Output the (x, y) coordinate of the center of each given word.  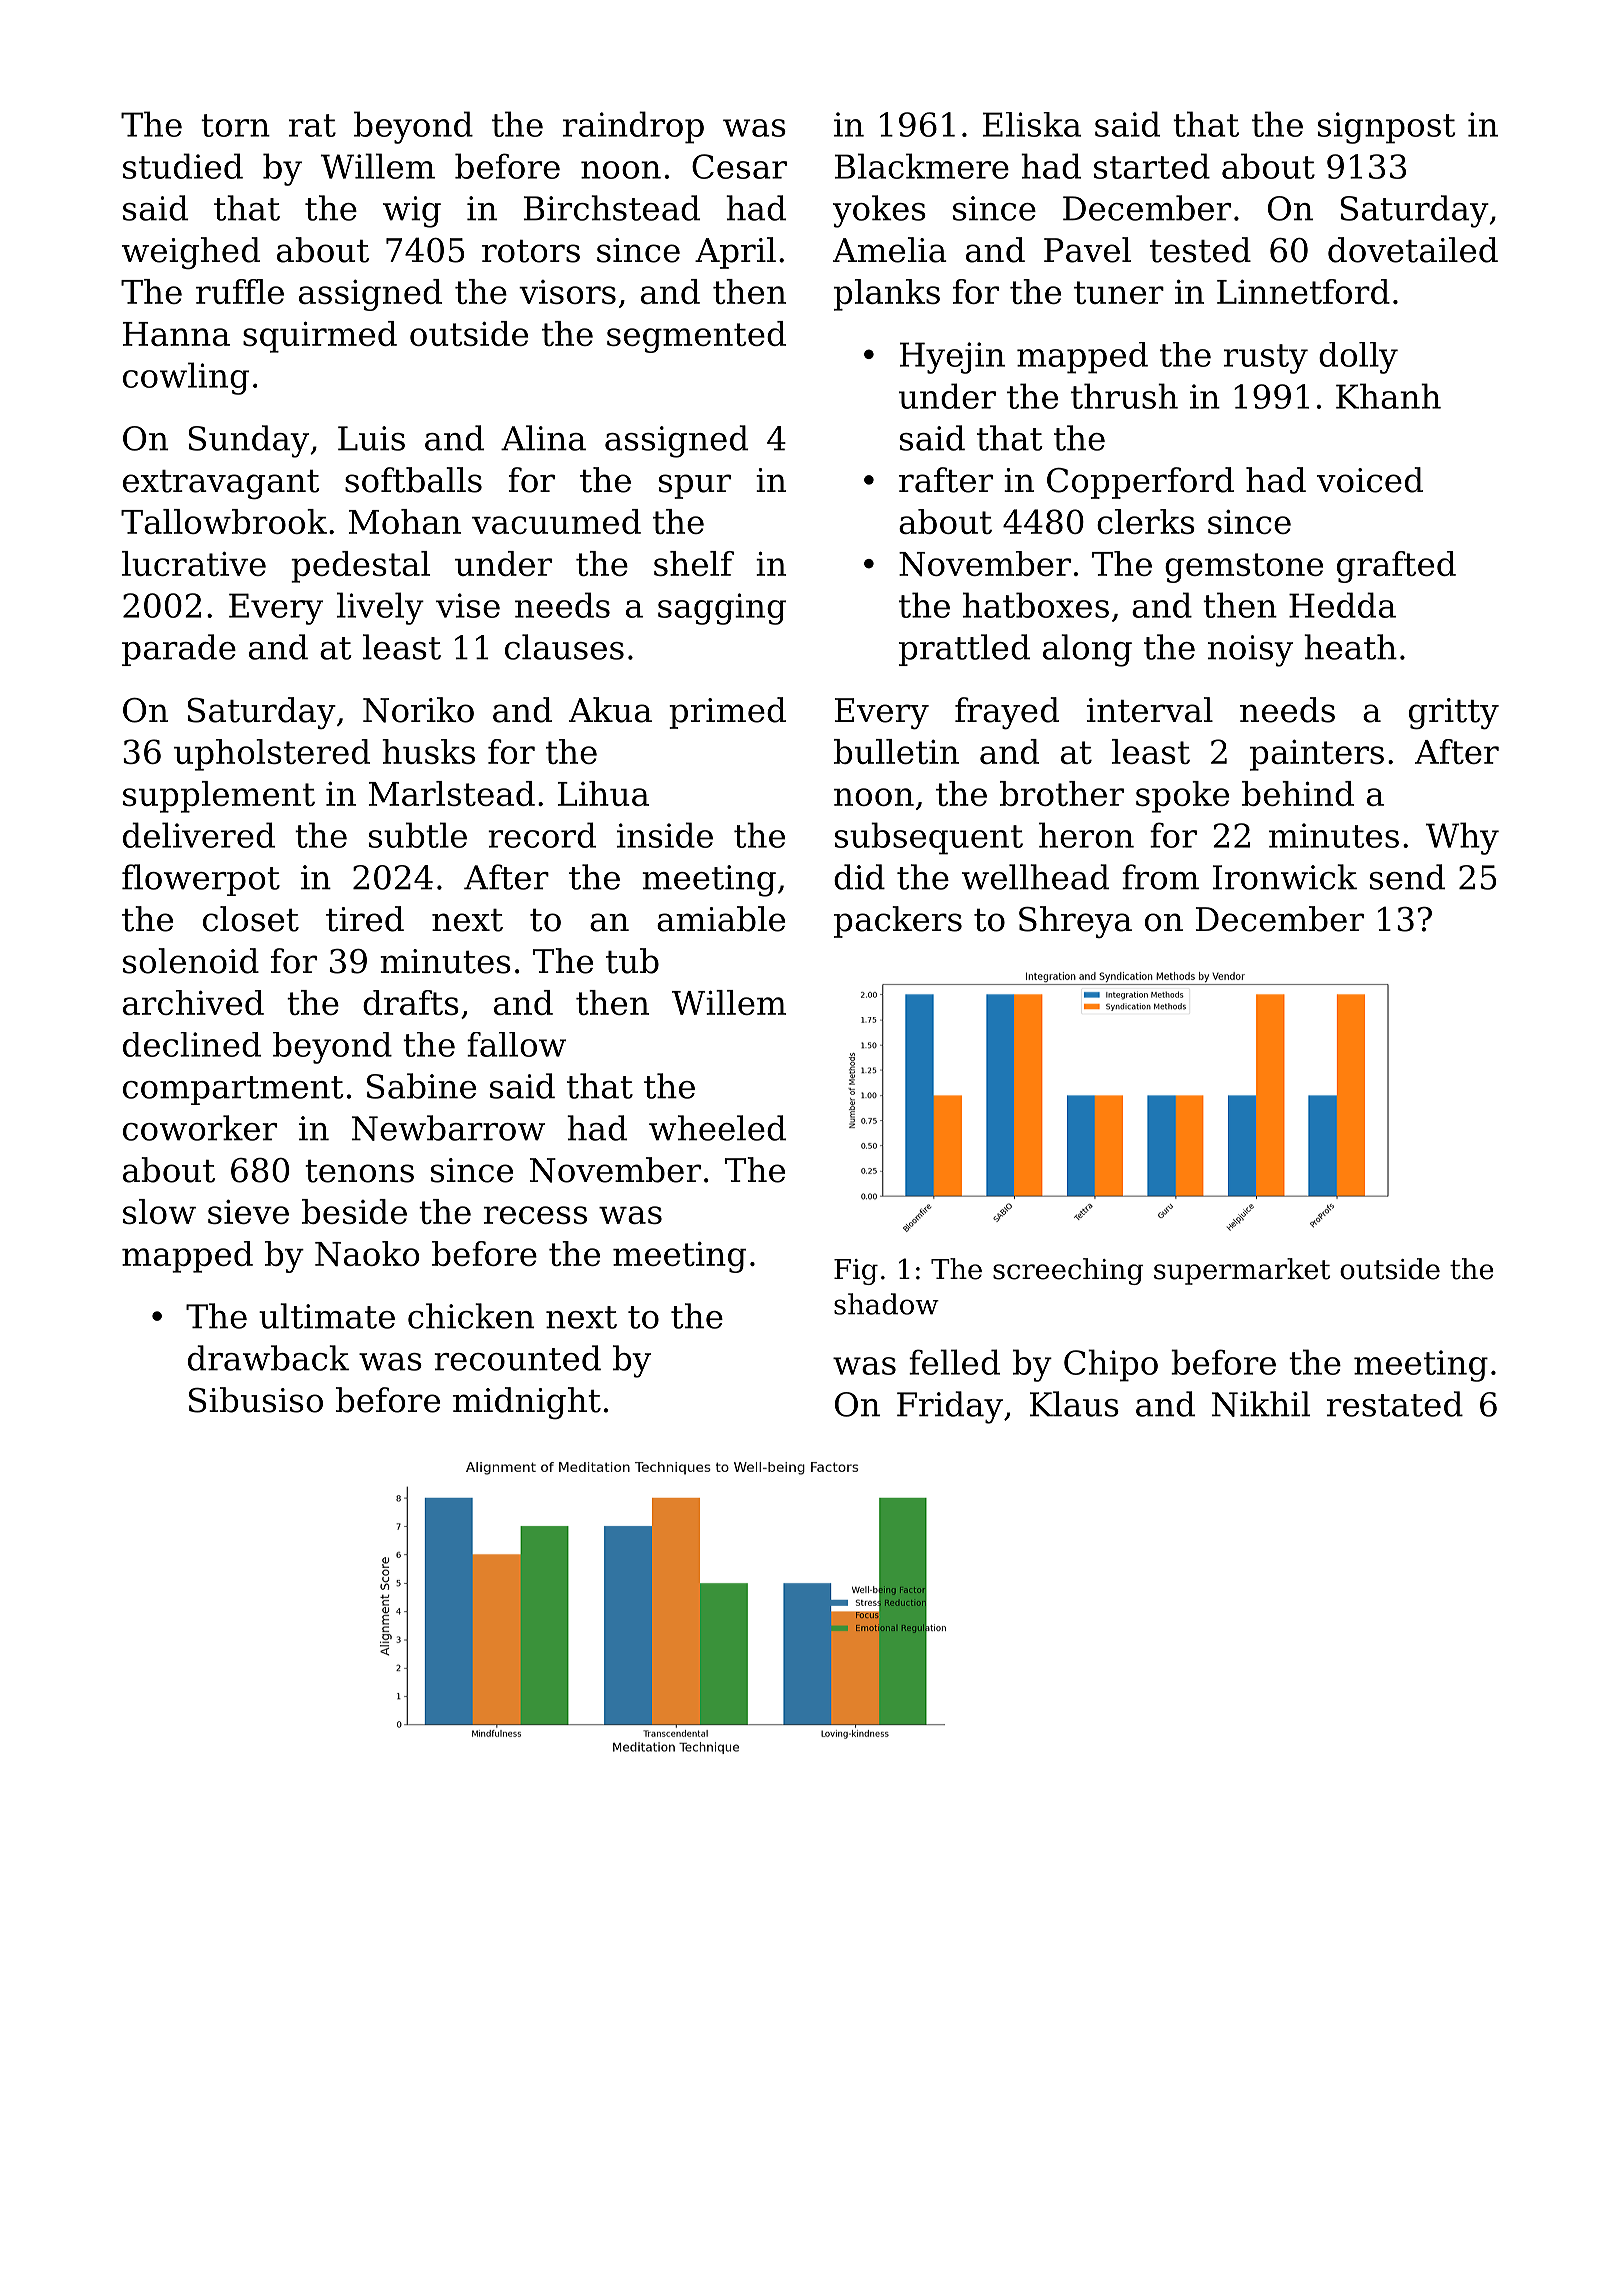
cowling (186, 378)
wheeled (717, 1128)
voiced (1370, 480)
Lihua (603, 793)
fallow (516, 1044)
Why (1462, 838)
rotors (531, 251)
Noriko (418, 710)
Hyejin (952, 358)
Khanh (1388, 396)
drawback (268, 1358)
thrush (1124, 396)
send (1407, 877)
